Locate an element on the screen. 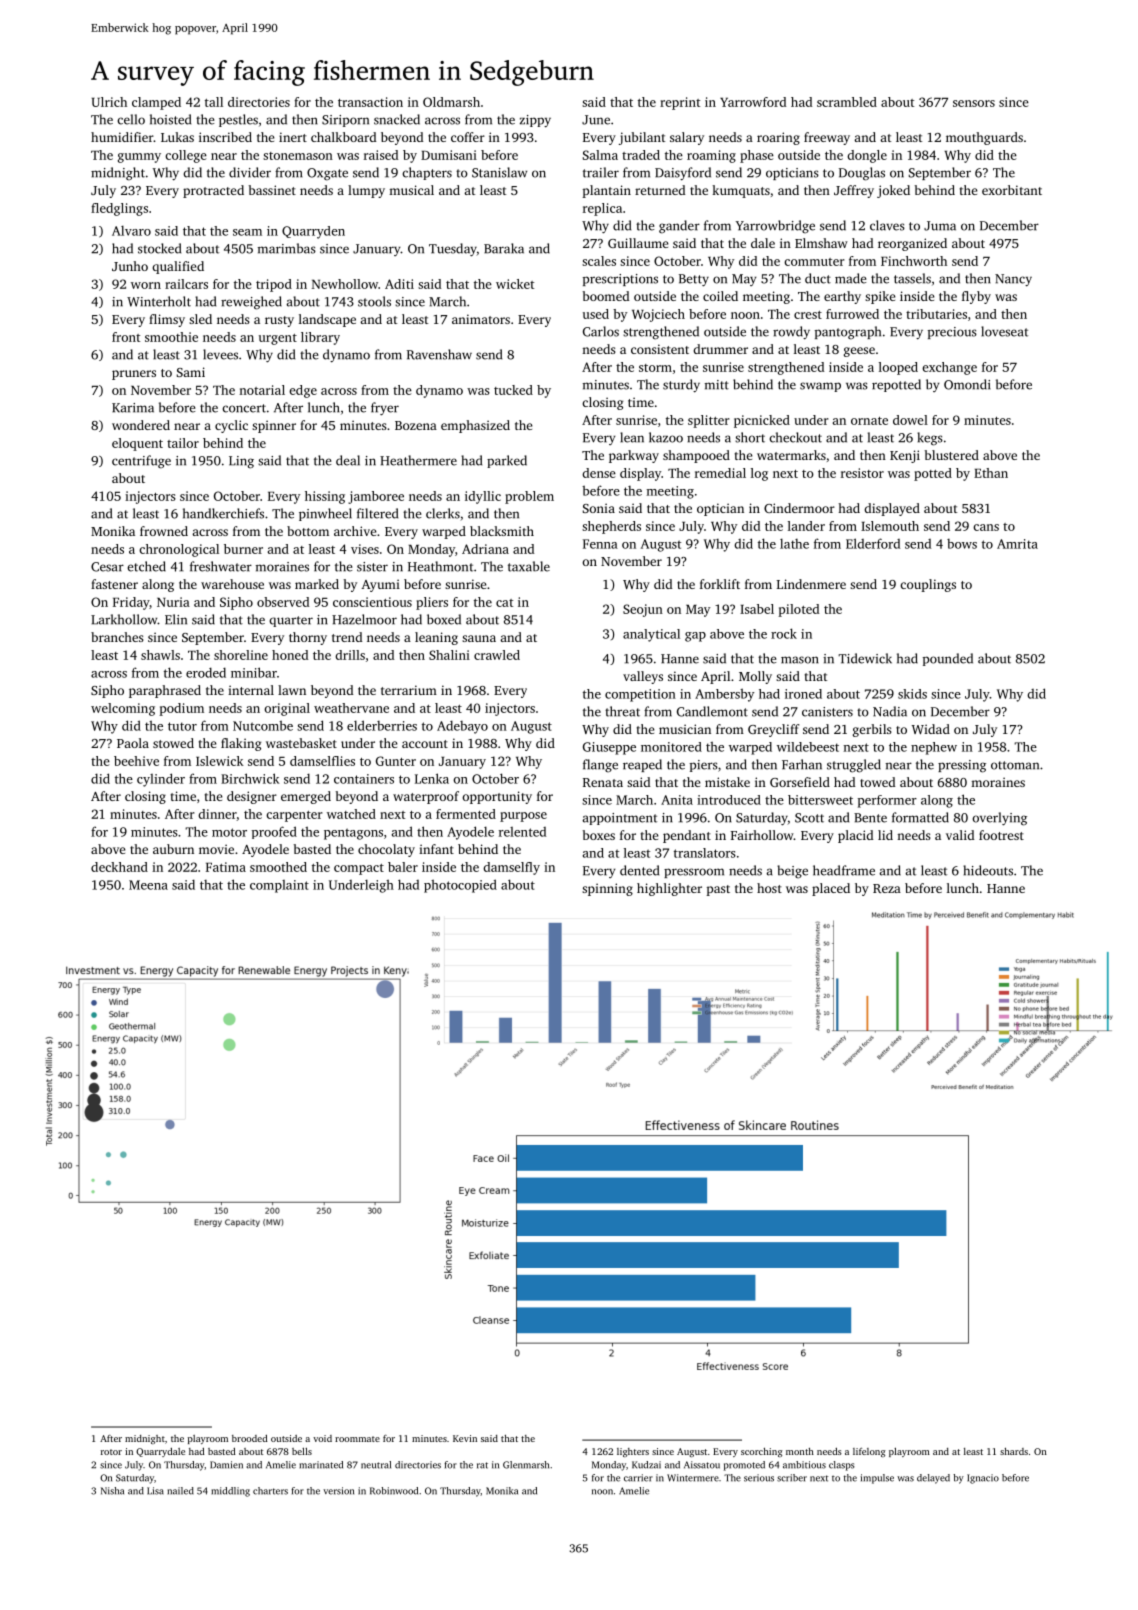  introduced is located at coordinates (729, 800).
